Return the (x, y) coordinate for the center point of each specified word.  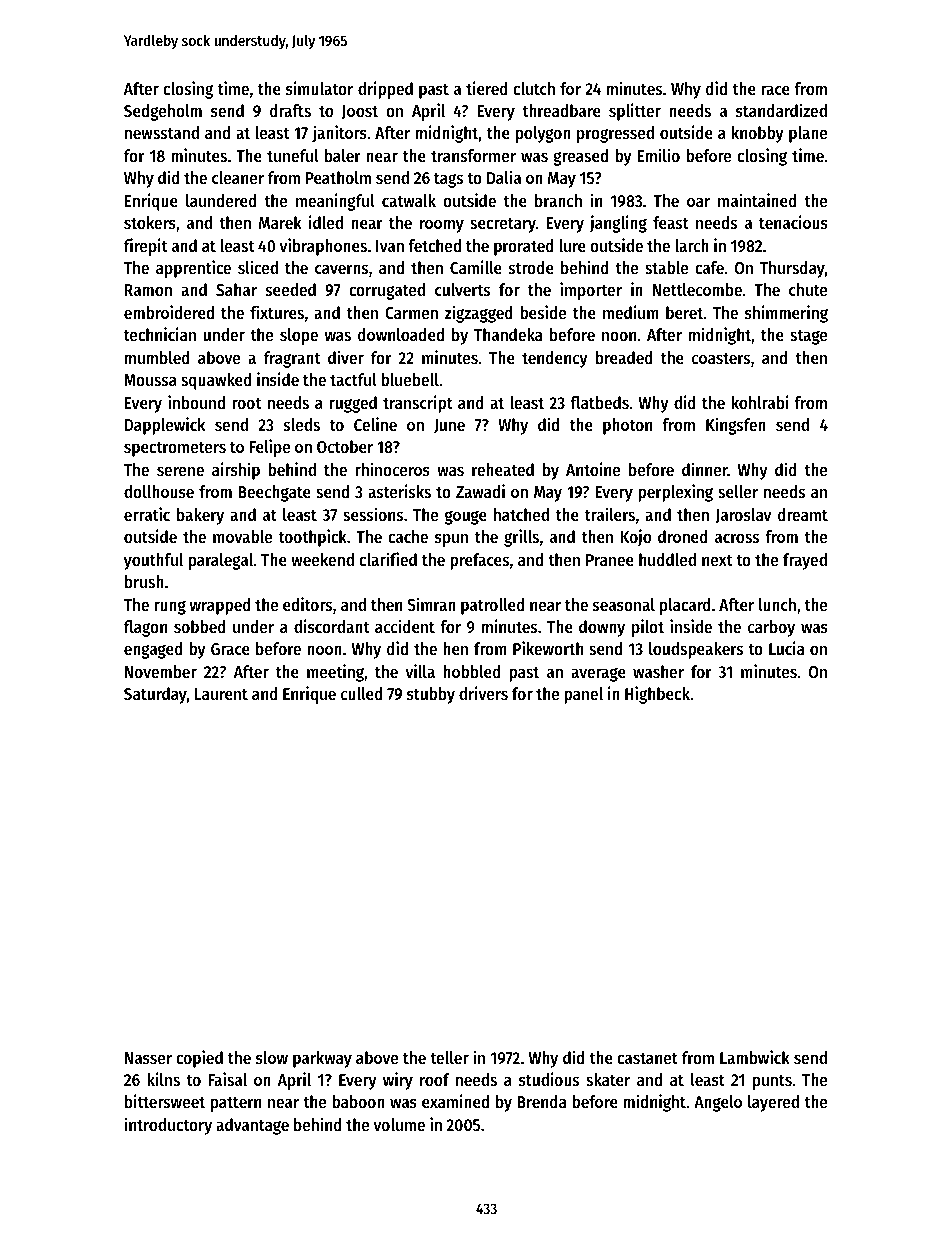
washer (658, 671)
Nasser (148, 1058)
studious (549, 1079)
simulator (319, 88)
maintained (757, 200)
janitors (339, 134)
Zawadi (480, 491)
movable (242, 536)
